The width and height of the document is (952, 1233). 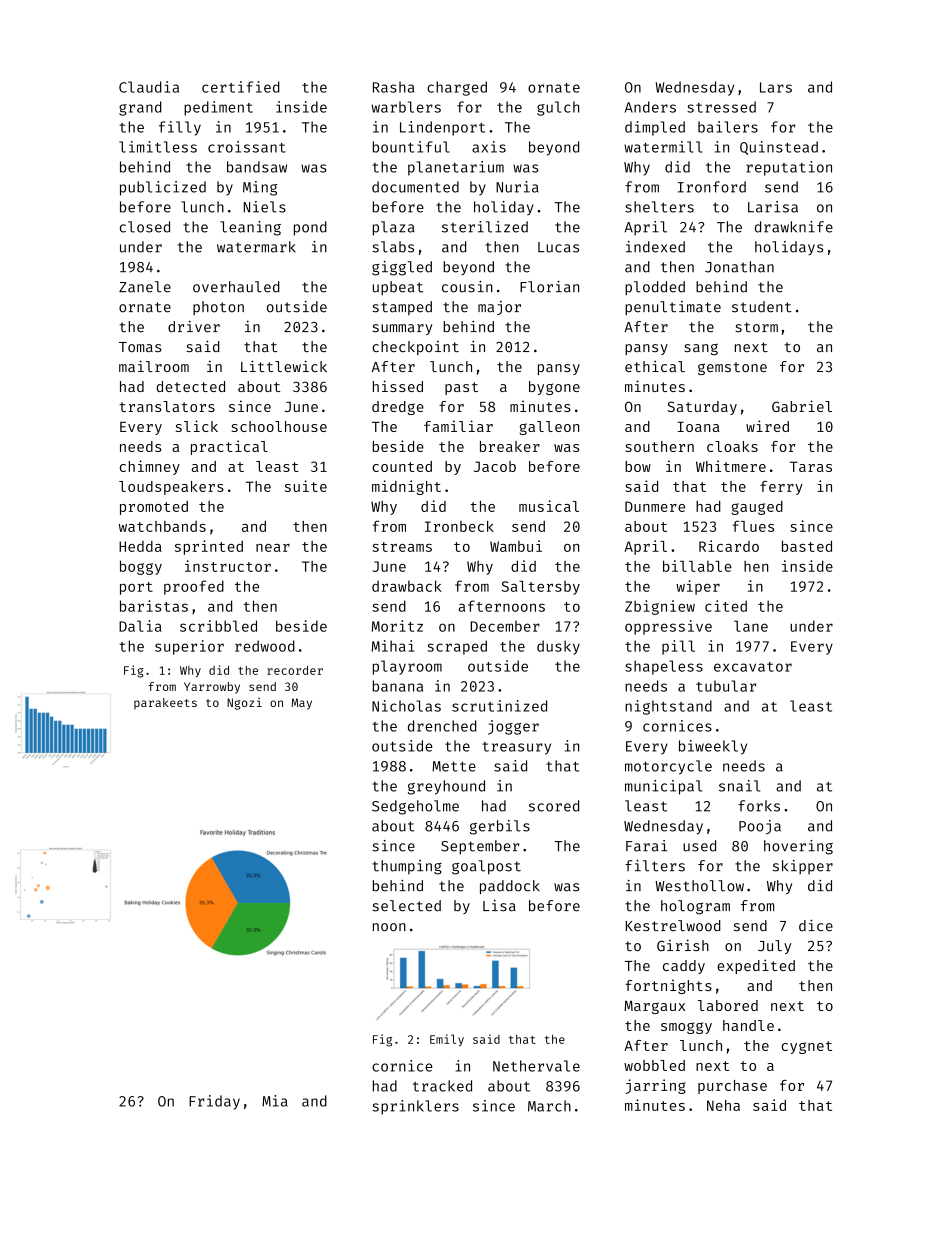 What do you see at coordinates (781, 488) in the document?
I see `ferry` at bounding box center [781, 488].
